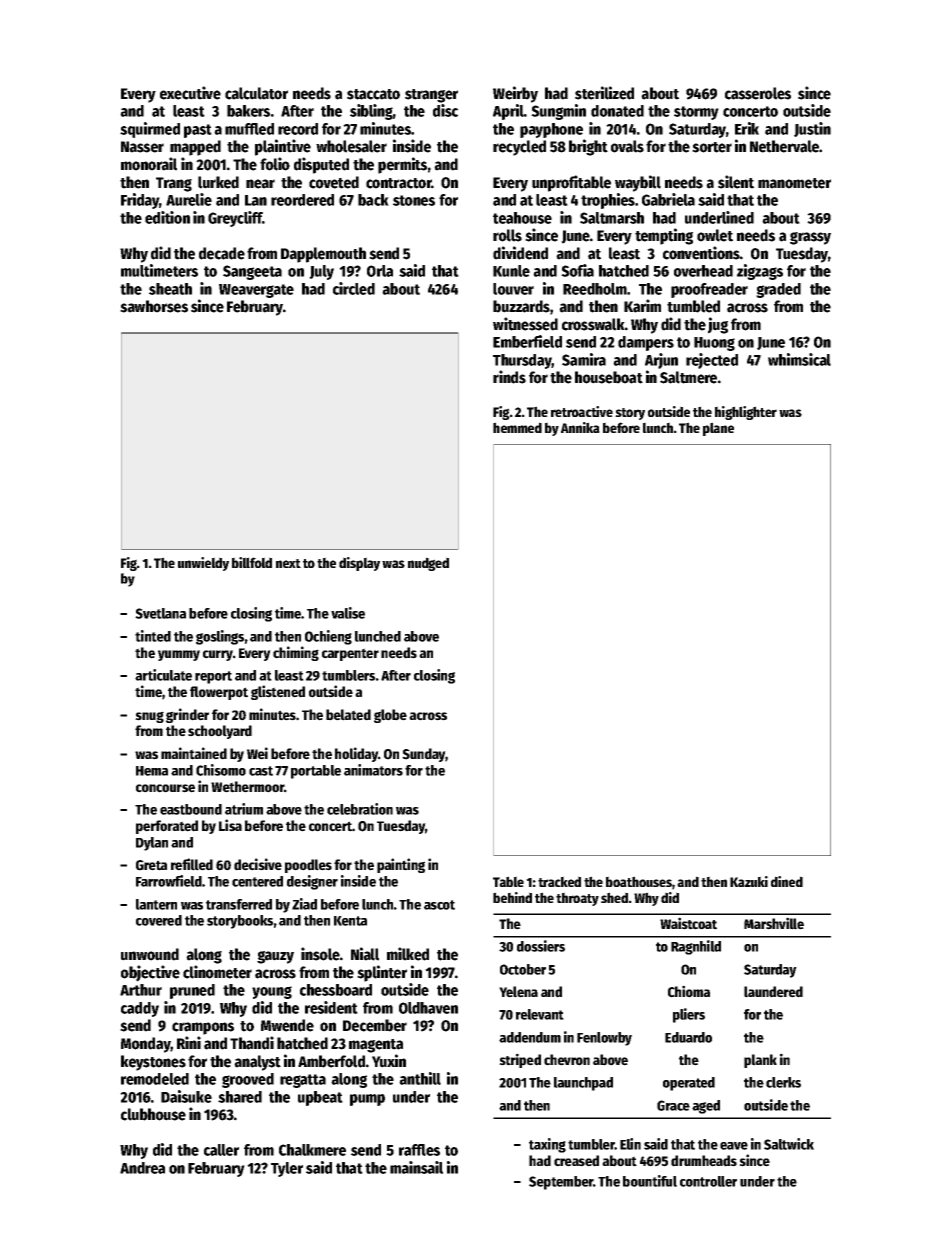  Describe the element at coordinates (517, 427) in the page. I see `hemmed` at that location.
